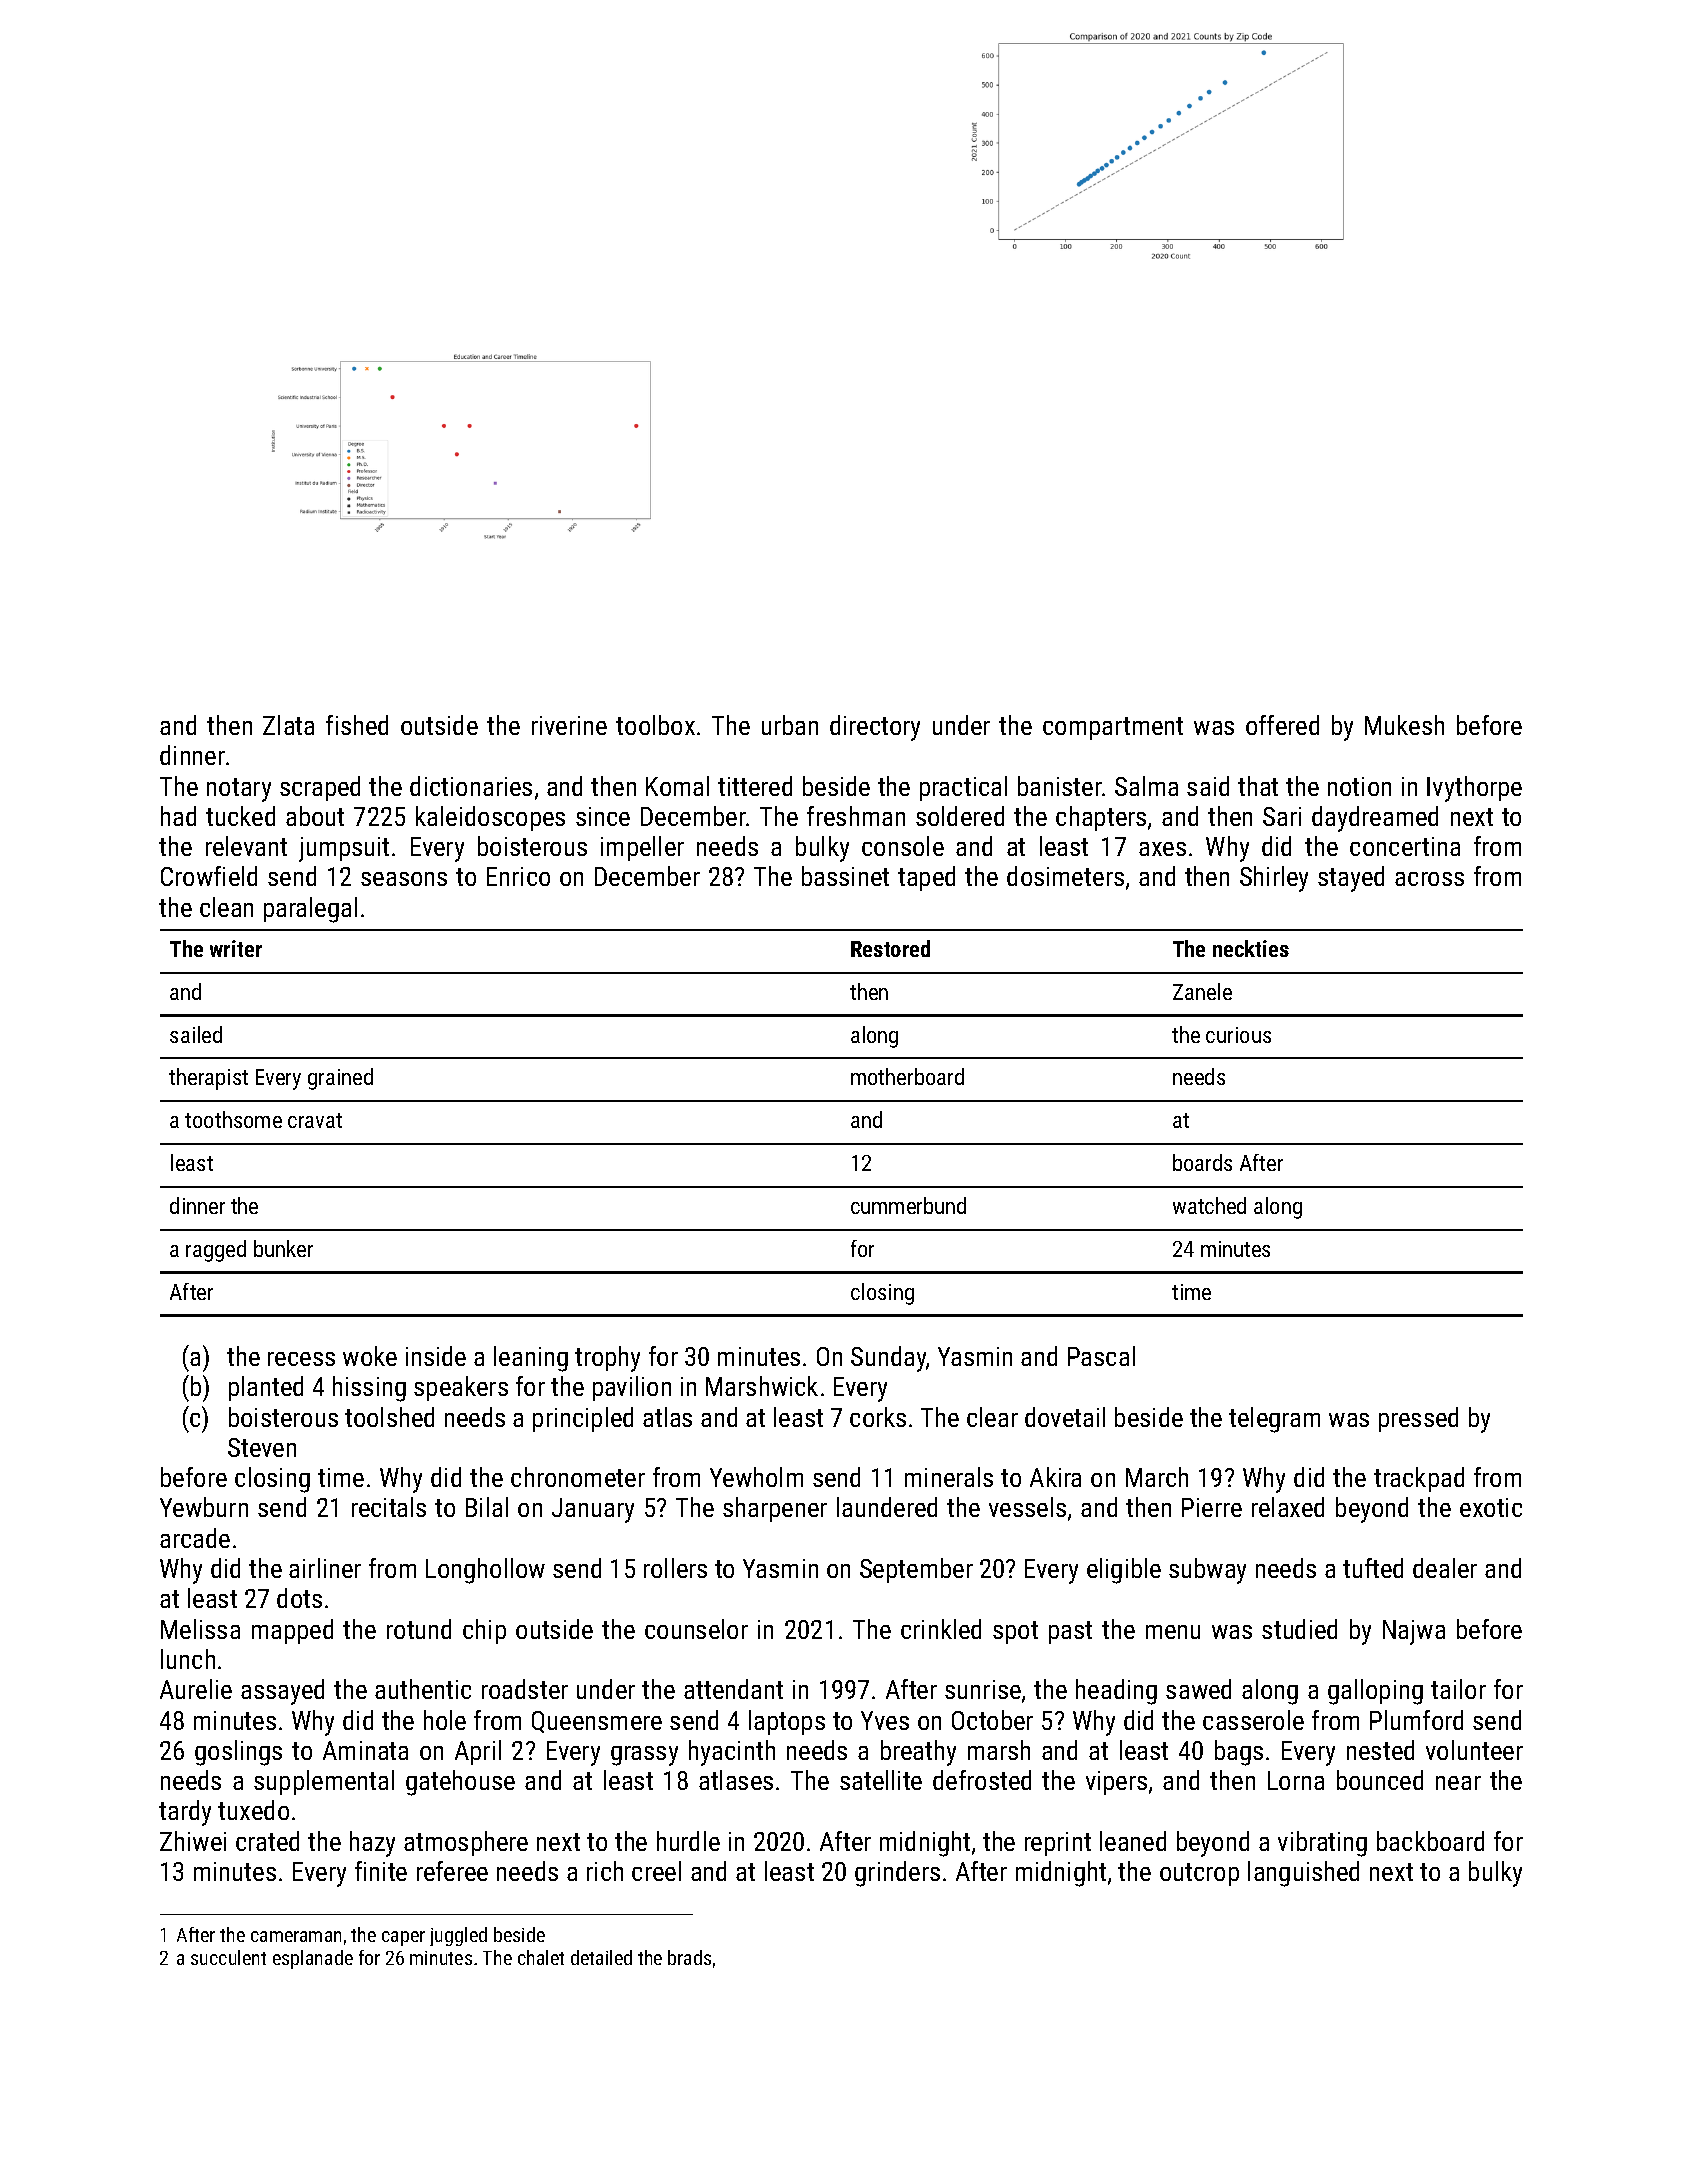  What do you see at coordinates (1238, 1035) in the document?
I see `curious` at bounding box center [1238, 1035].
